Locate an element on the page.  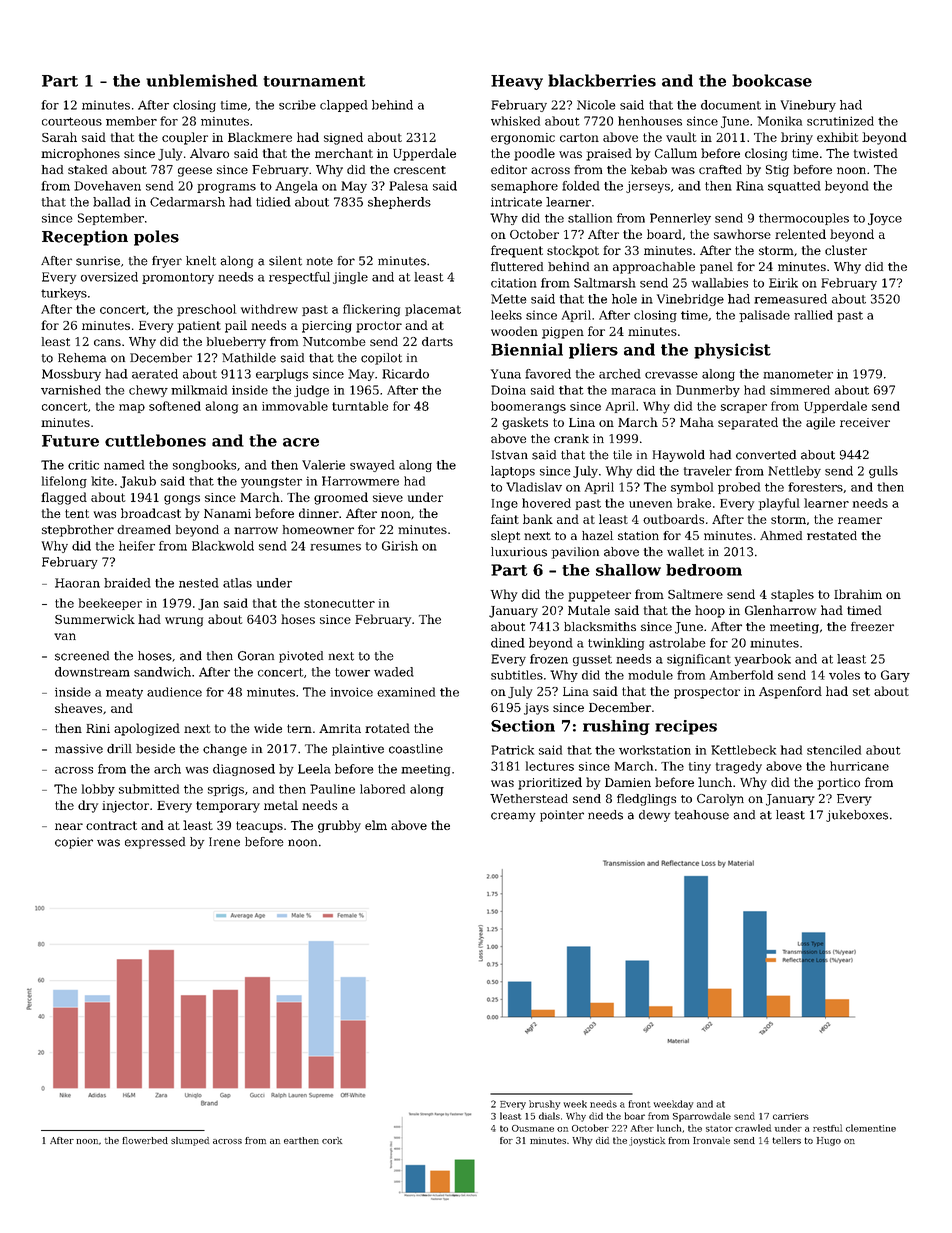
front is located at coordinates (639, 1104).
